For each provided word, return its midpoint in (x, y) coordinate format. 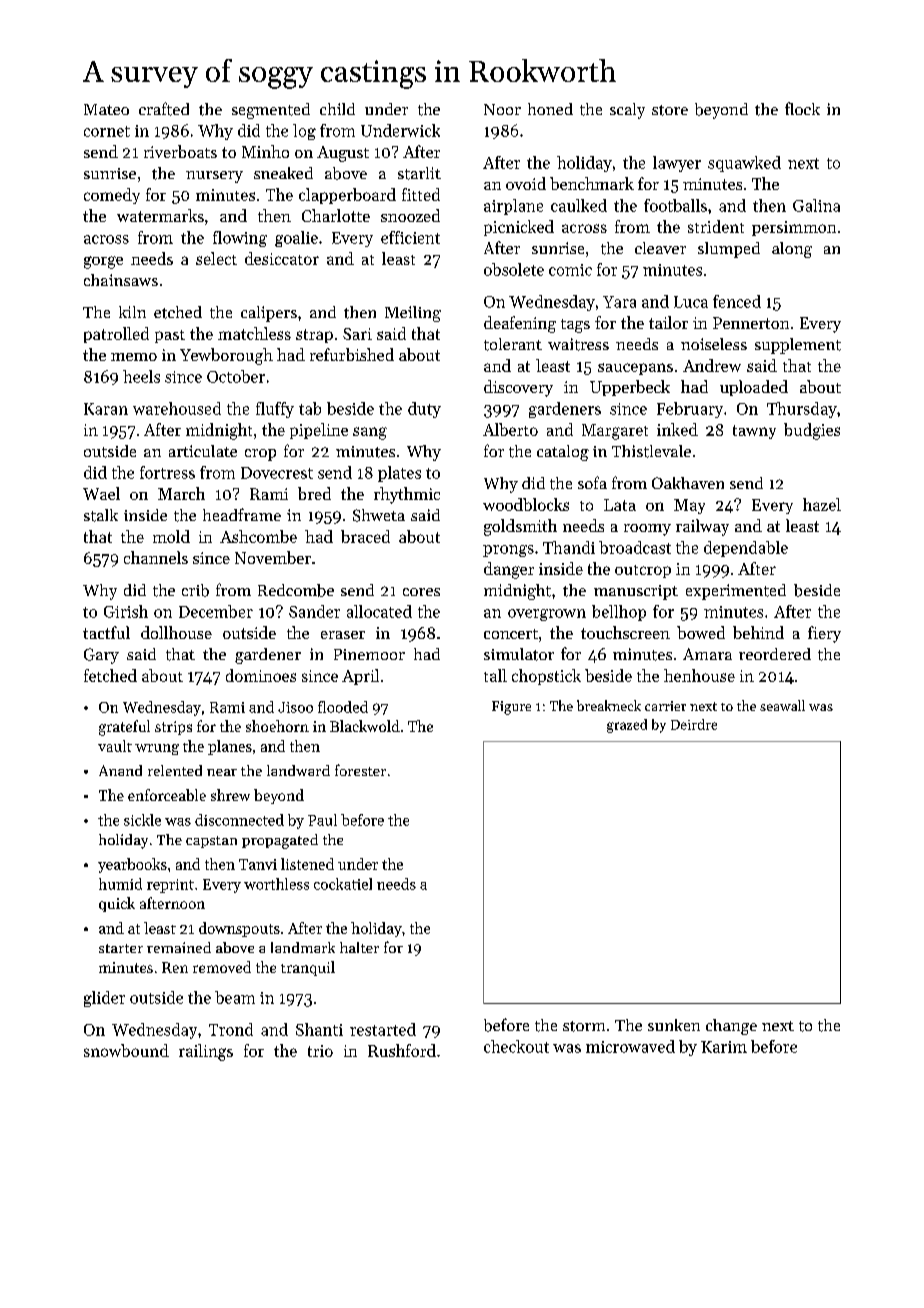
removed (222, 967)
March (181, 493)
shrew (230, 795)
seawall (782, 705)
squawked (744, 164)
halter (359, 947)
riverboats (180, 151)
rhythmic (407, 495)
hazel (822, 504)
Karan (106, 409)
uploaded (754, 388)
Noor (502, 109)
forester (360, 770)
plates (399, 474)
